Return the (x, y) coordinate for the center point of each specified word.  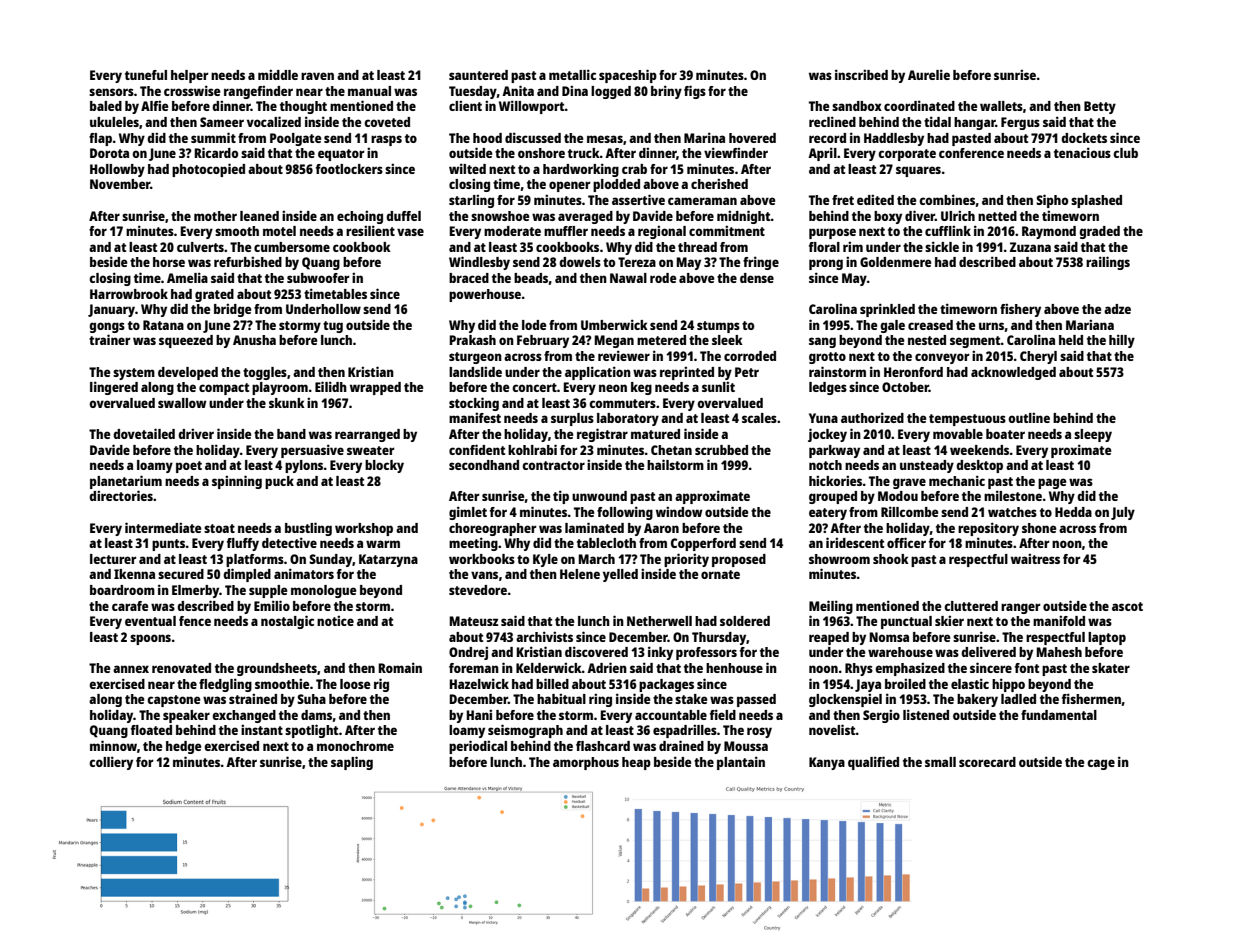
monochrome (355, 746)
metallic (572, 74)
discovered (596, 651)
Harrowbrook (129, 294)
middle (278, 74)
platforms (255, 560)
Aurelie (929, 74)
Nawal (628, 278)
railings (1108, 263)
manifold (1059, 620)
